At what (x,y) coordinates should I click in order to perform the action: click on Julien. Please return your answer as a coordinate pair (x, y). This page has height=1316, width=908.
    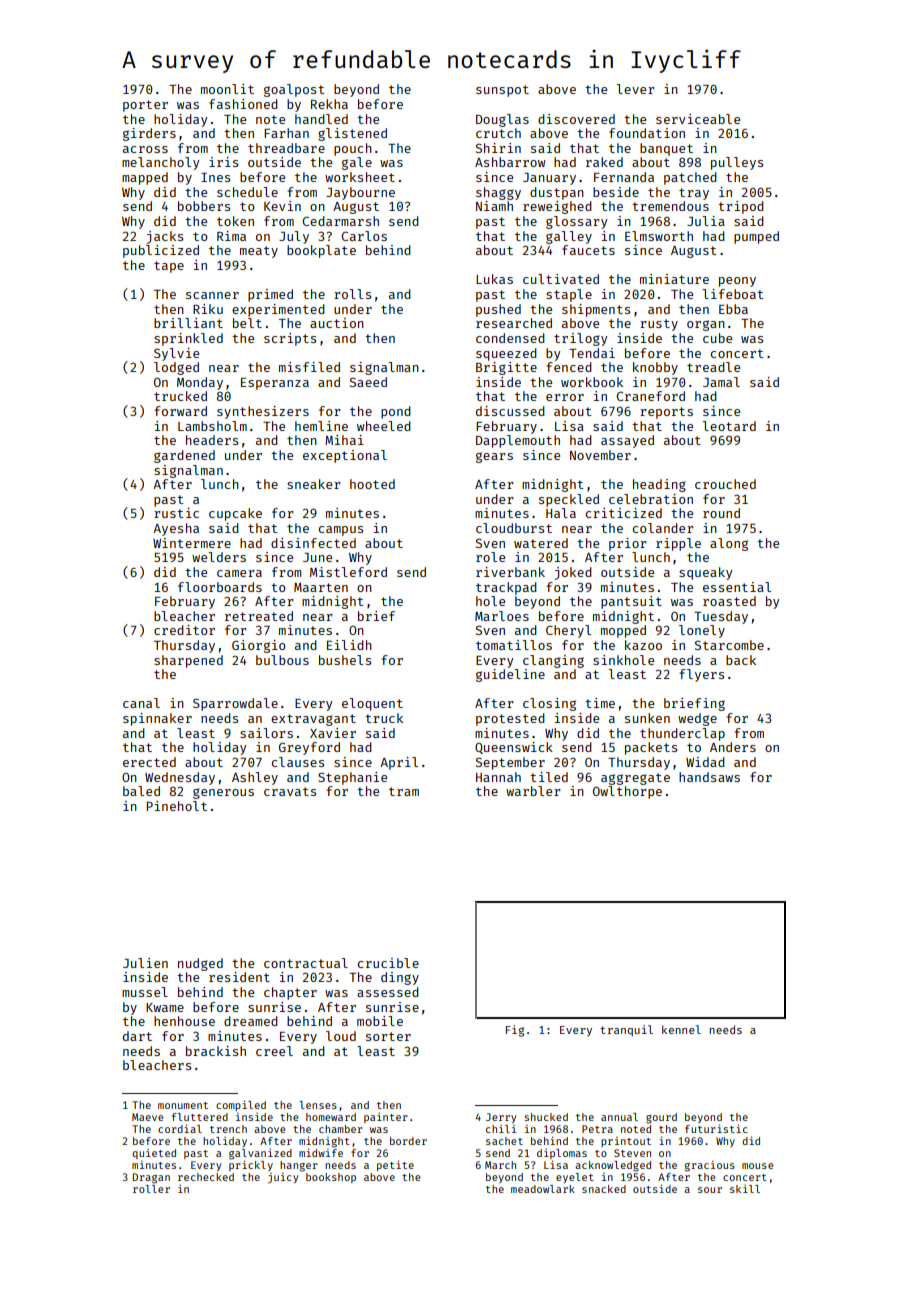
    Looking at the image, I should click on (145, 963).
